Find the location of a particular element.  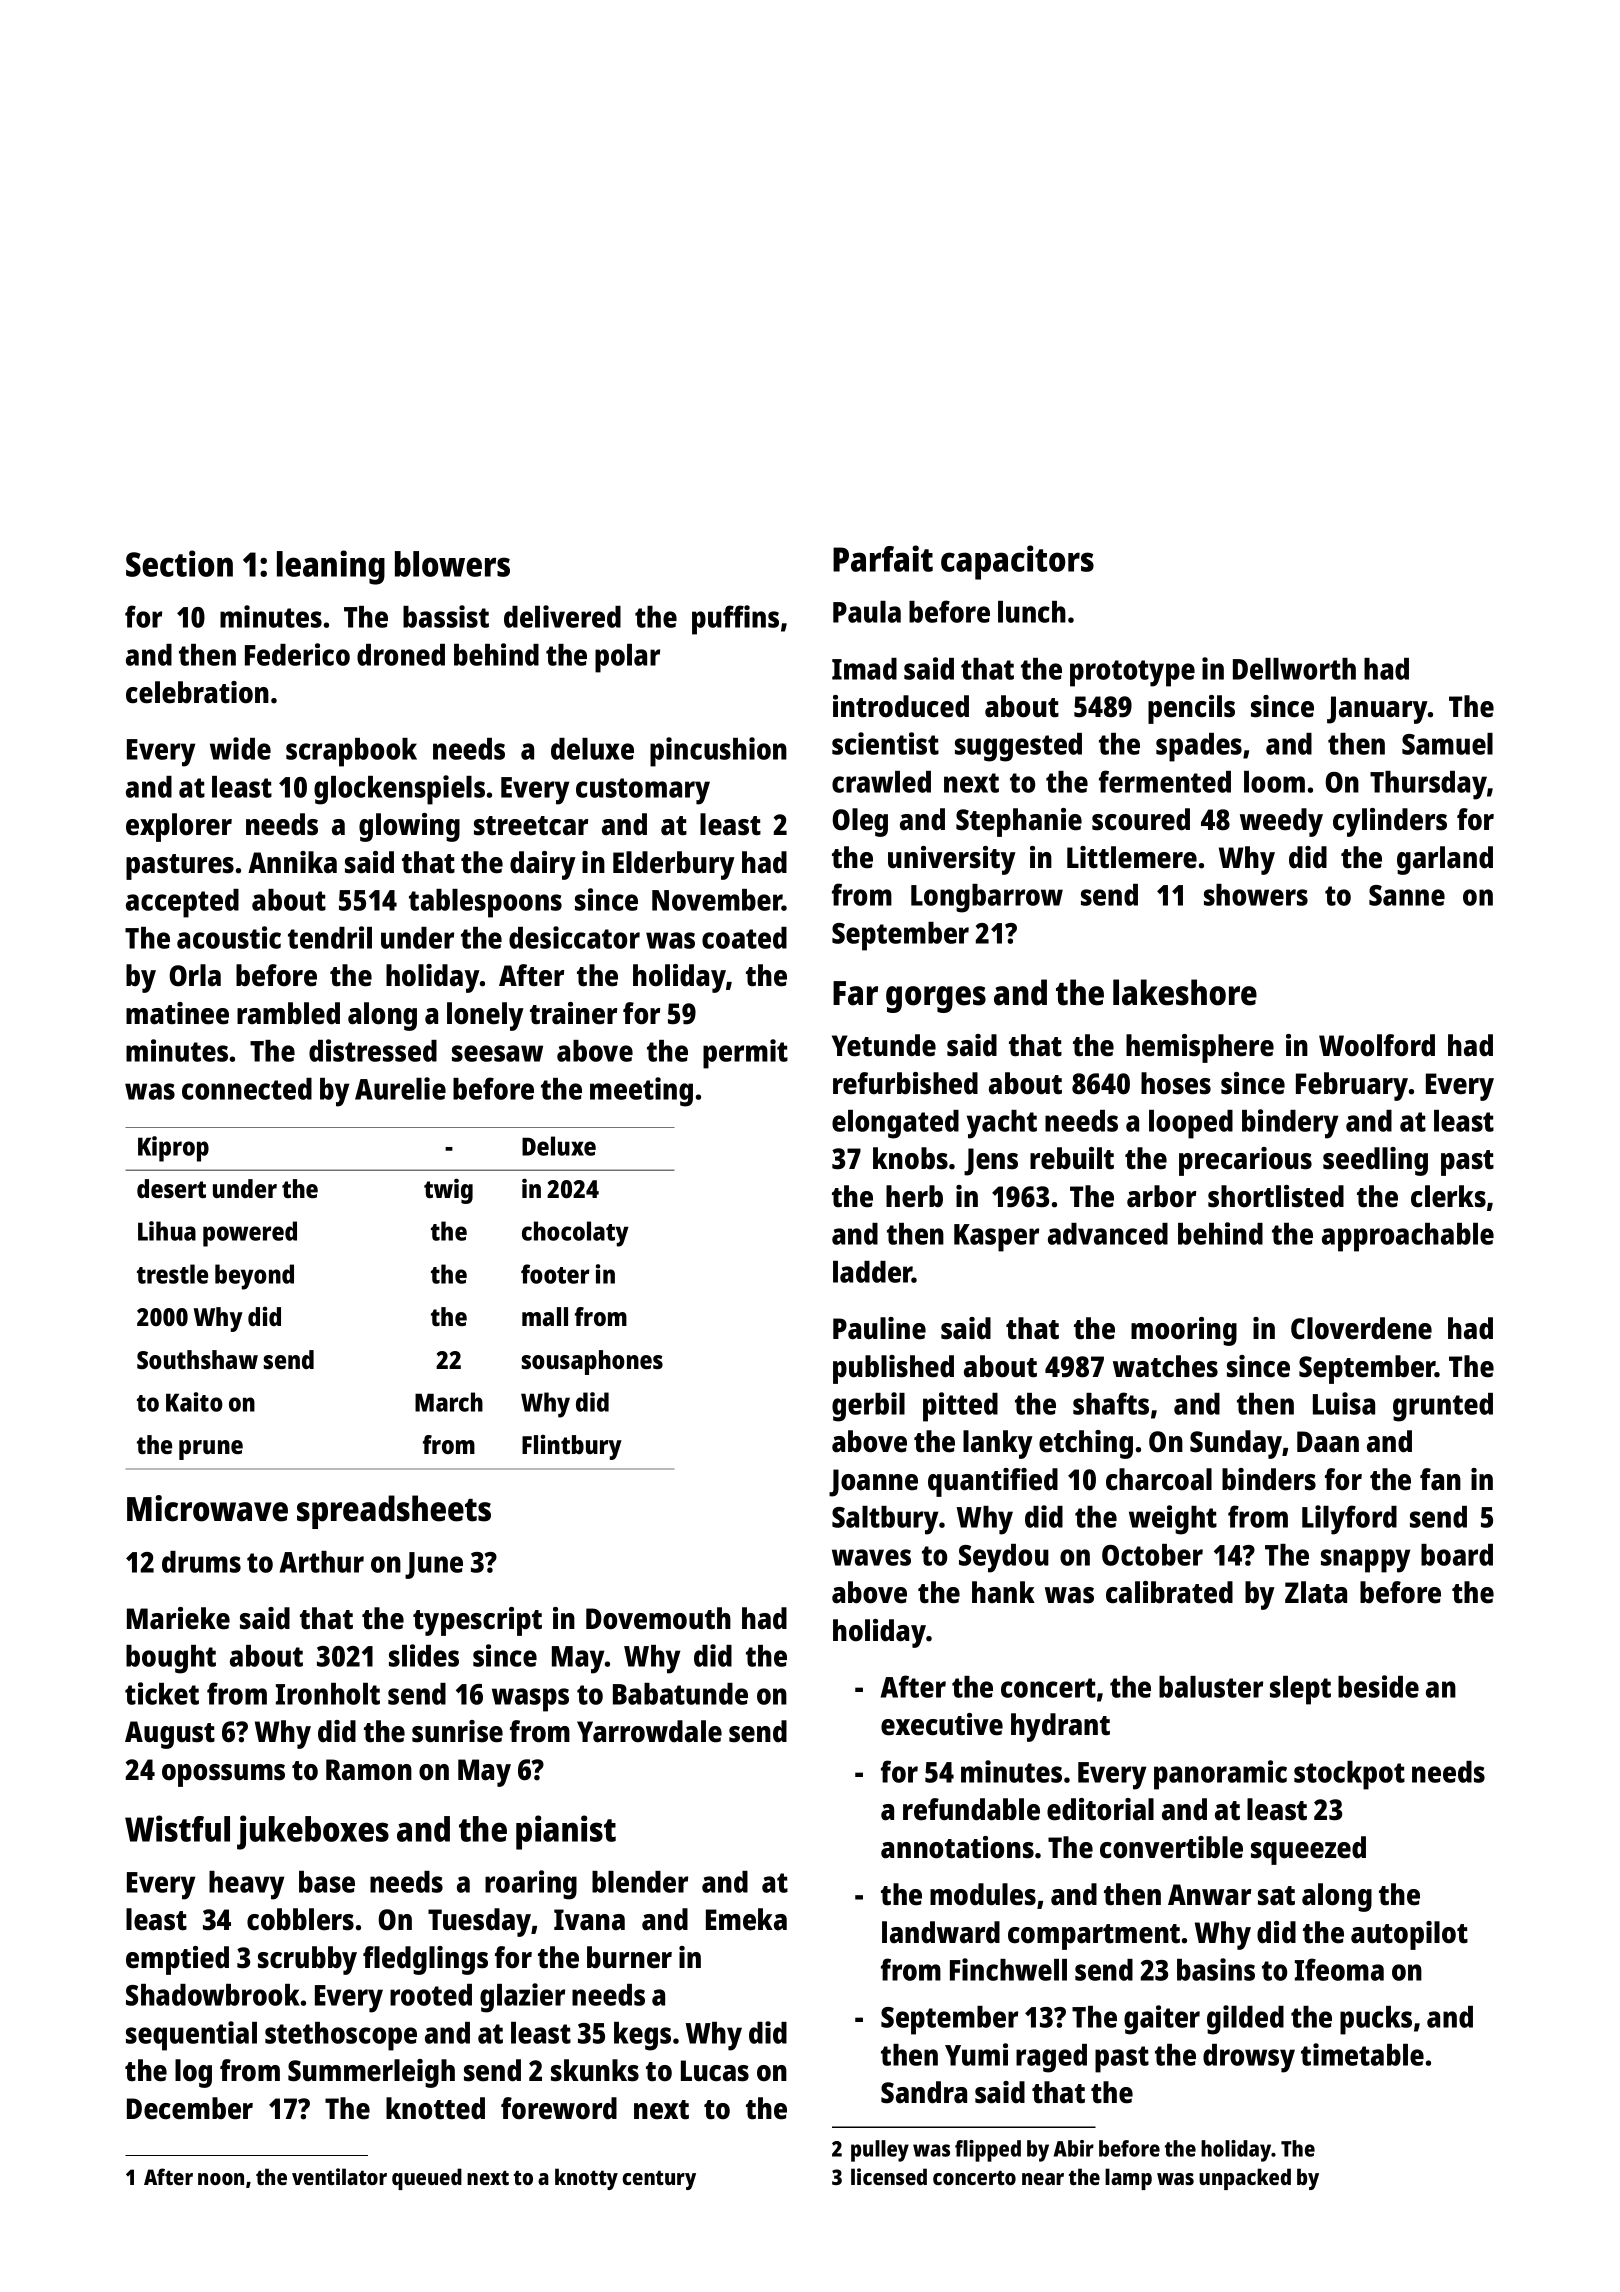

showers is located at coordinates (1256, 895).
